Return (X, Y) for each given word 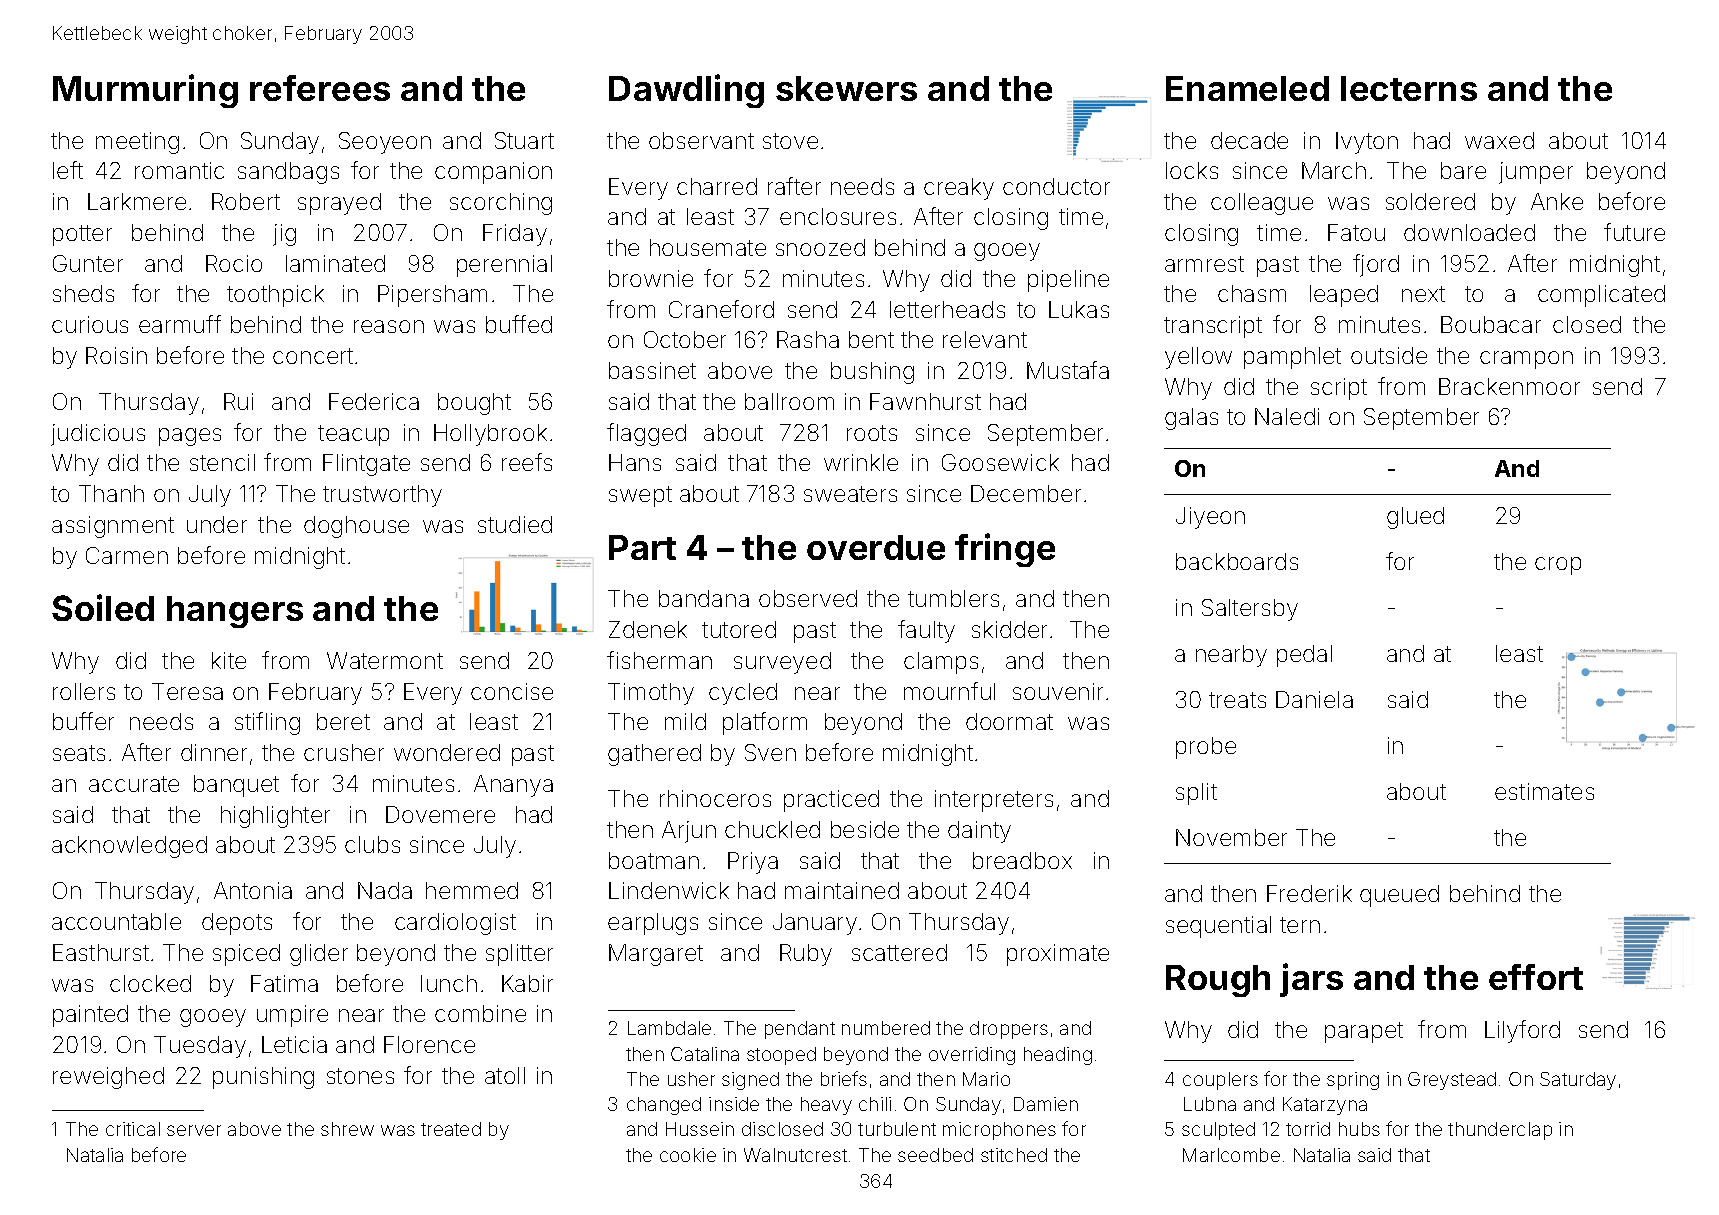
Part (642, 547)
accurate (134, 784)
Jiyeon (1210, 518)
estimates (1544, 791)
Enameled (1247, 88)
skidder (1009, 629)
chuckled (772, 829)
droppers (1009, 1030)
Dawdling (686, 91)
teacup (353, 435)
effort (1536, 977)
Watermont (385, 660)
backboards (1237, 561)
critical (133, 1129)
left (68, 170)
